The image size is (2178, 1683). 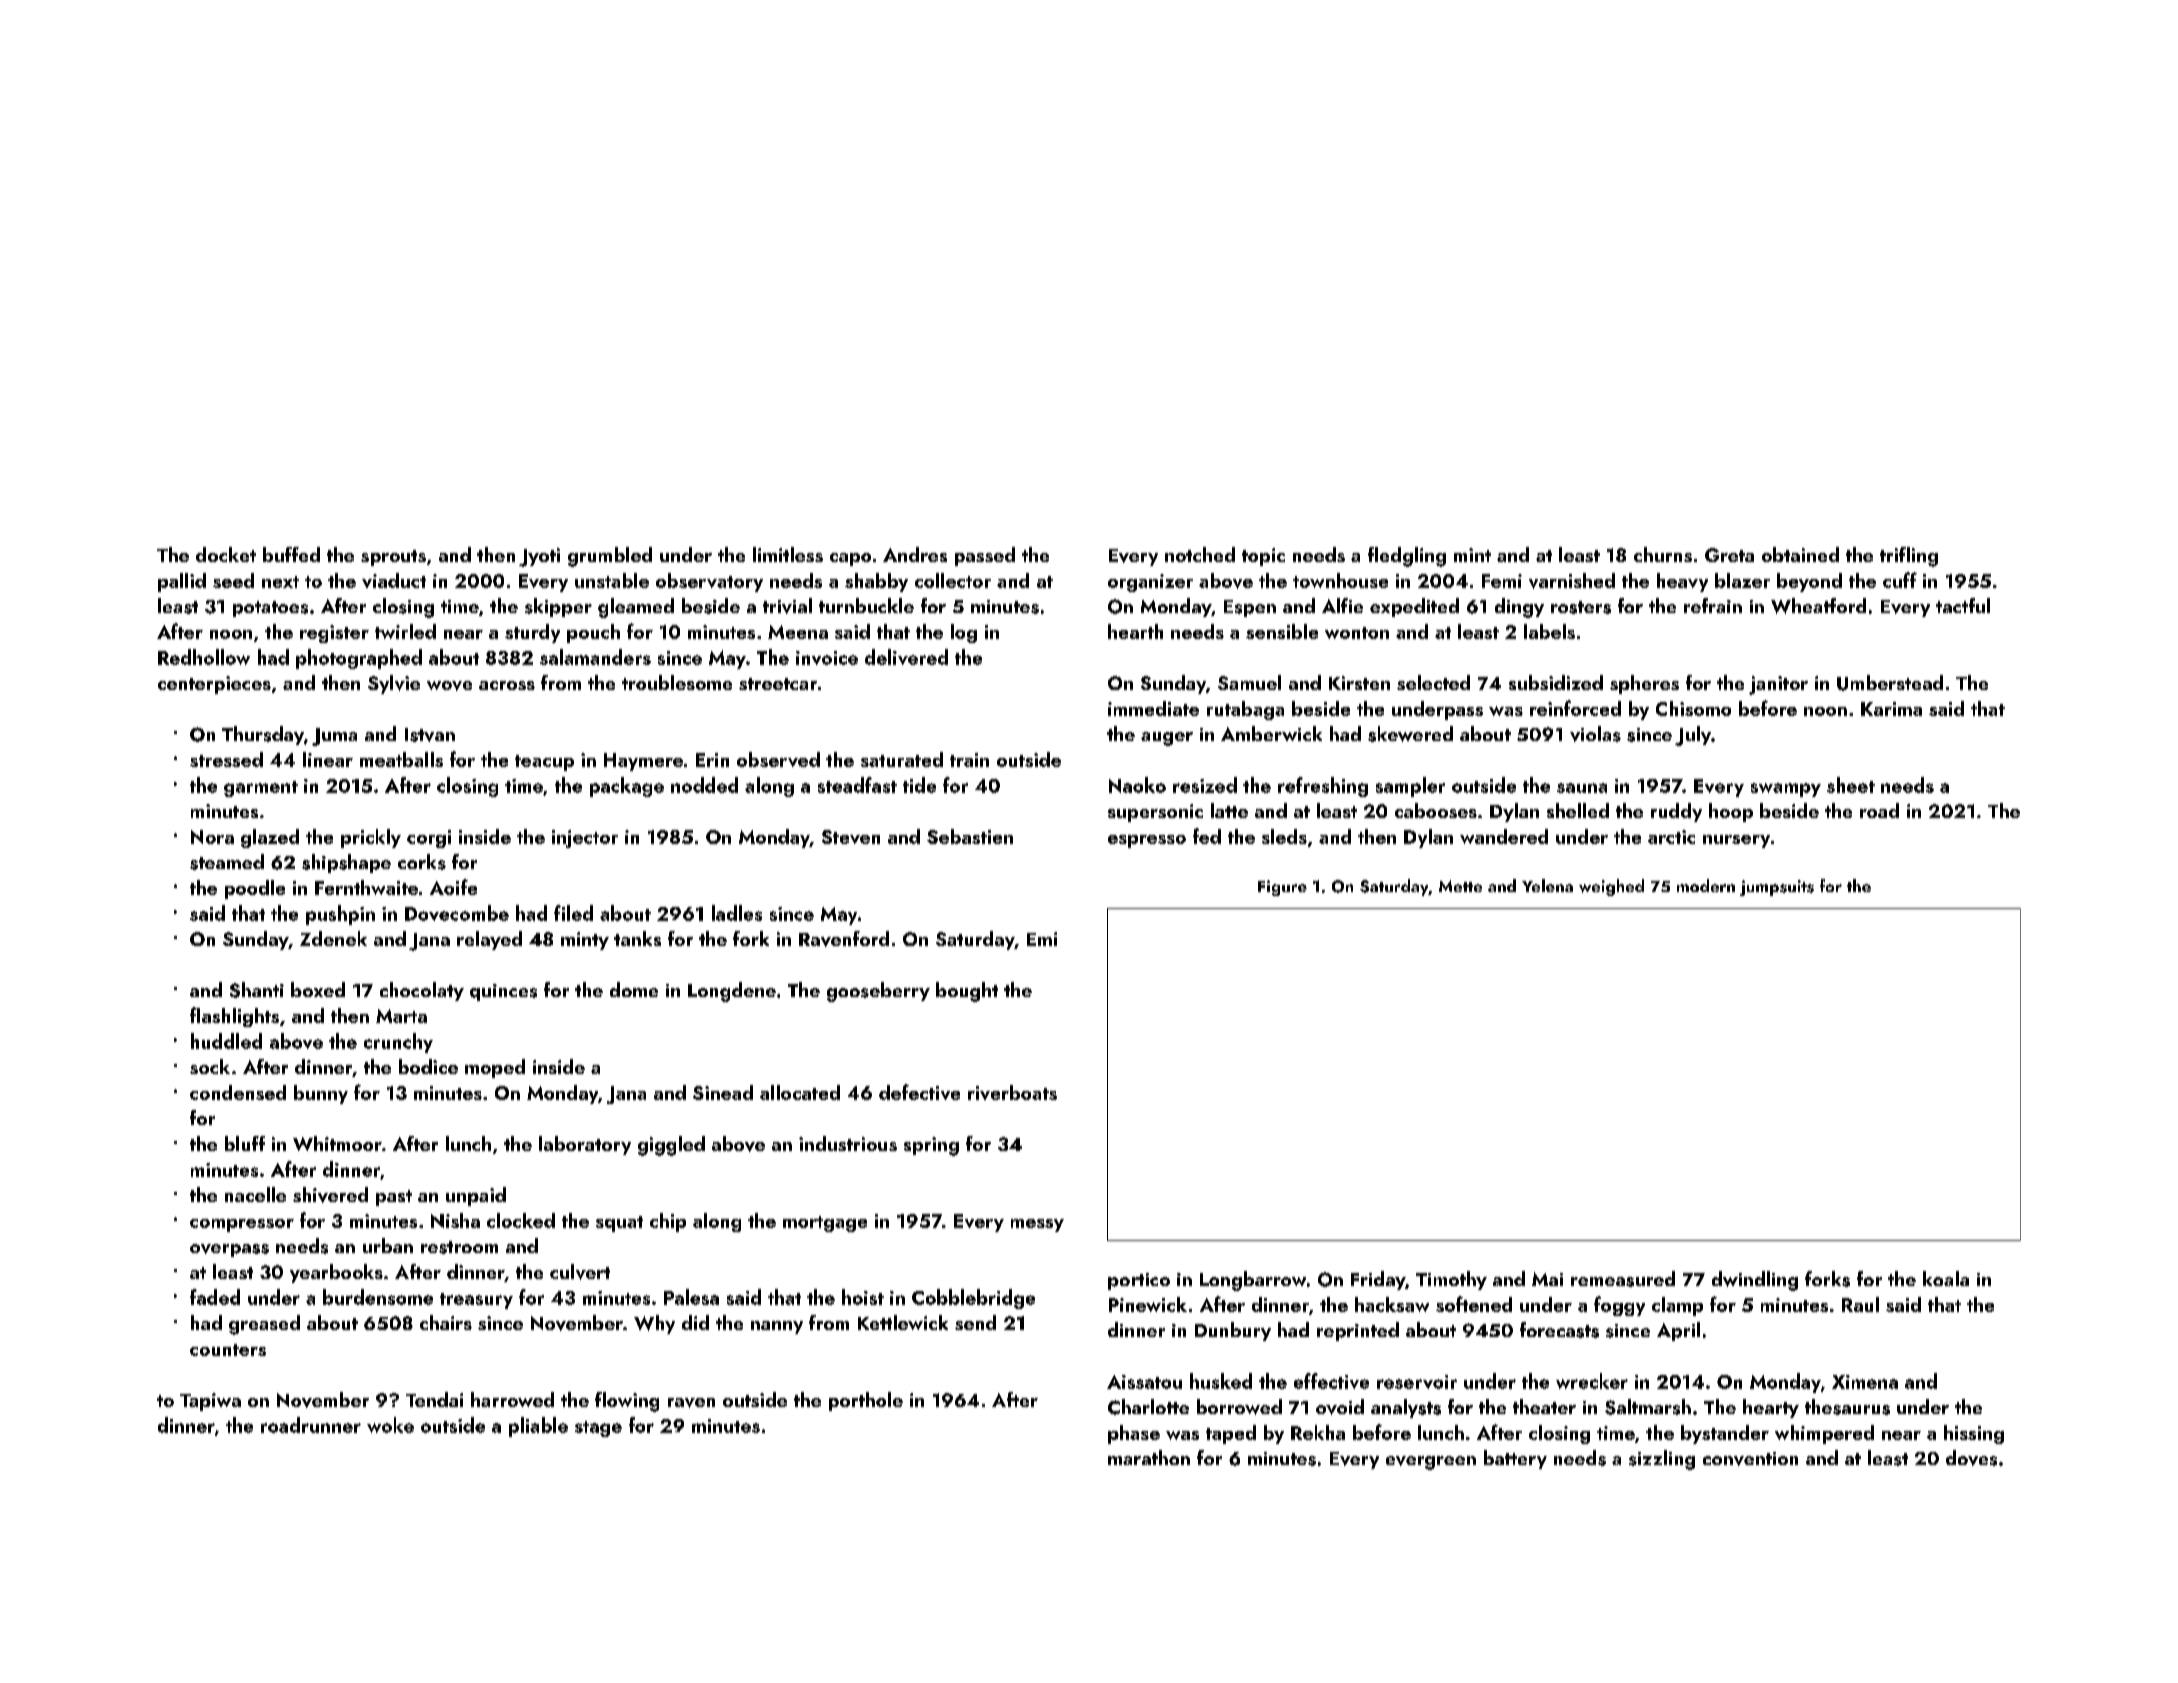 I want to click on immediate, so click(x=1153, y=708).
